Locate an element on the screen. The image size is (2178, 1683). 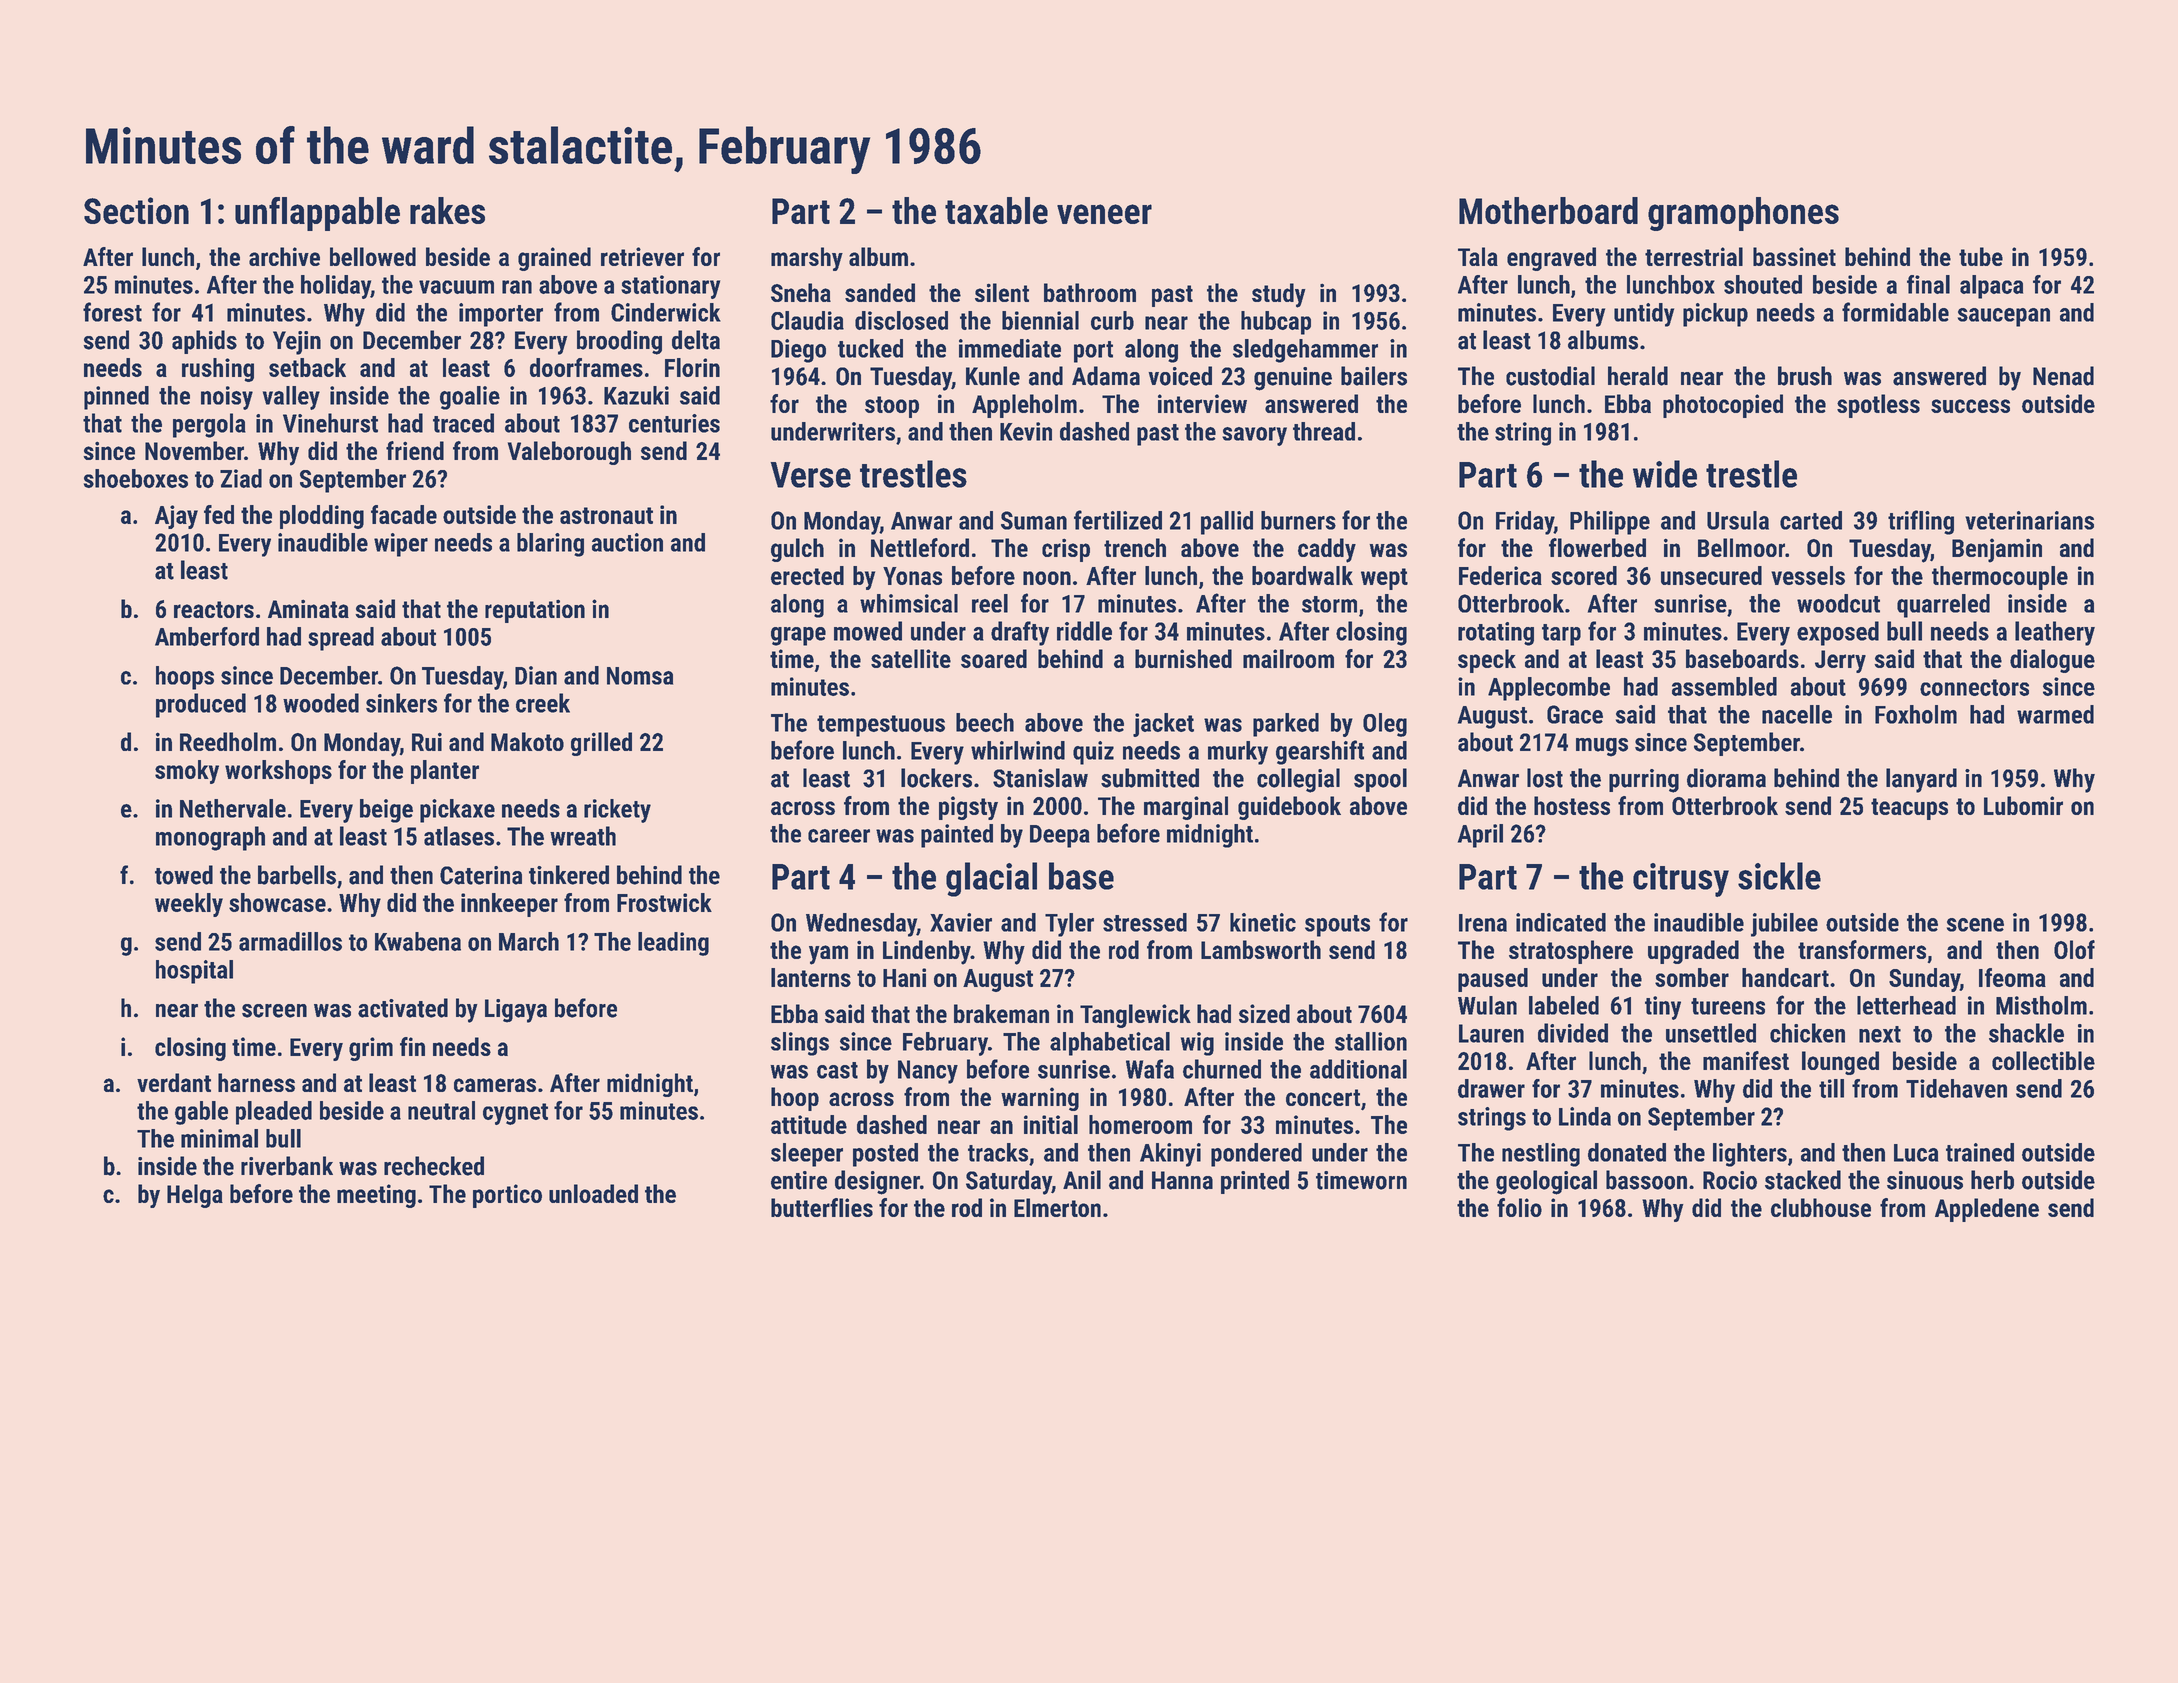
creek is located at coordinates (543, 703).
